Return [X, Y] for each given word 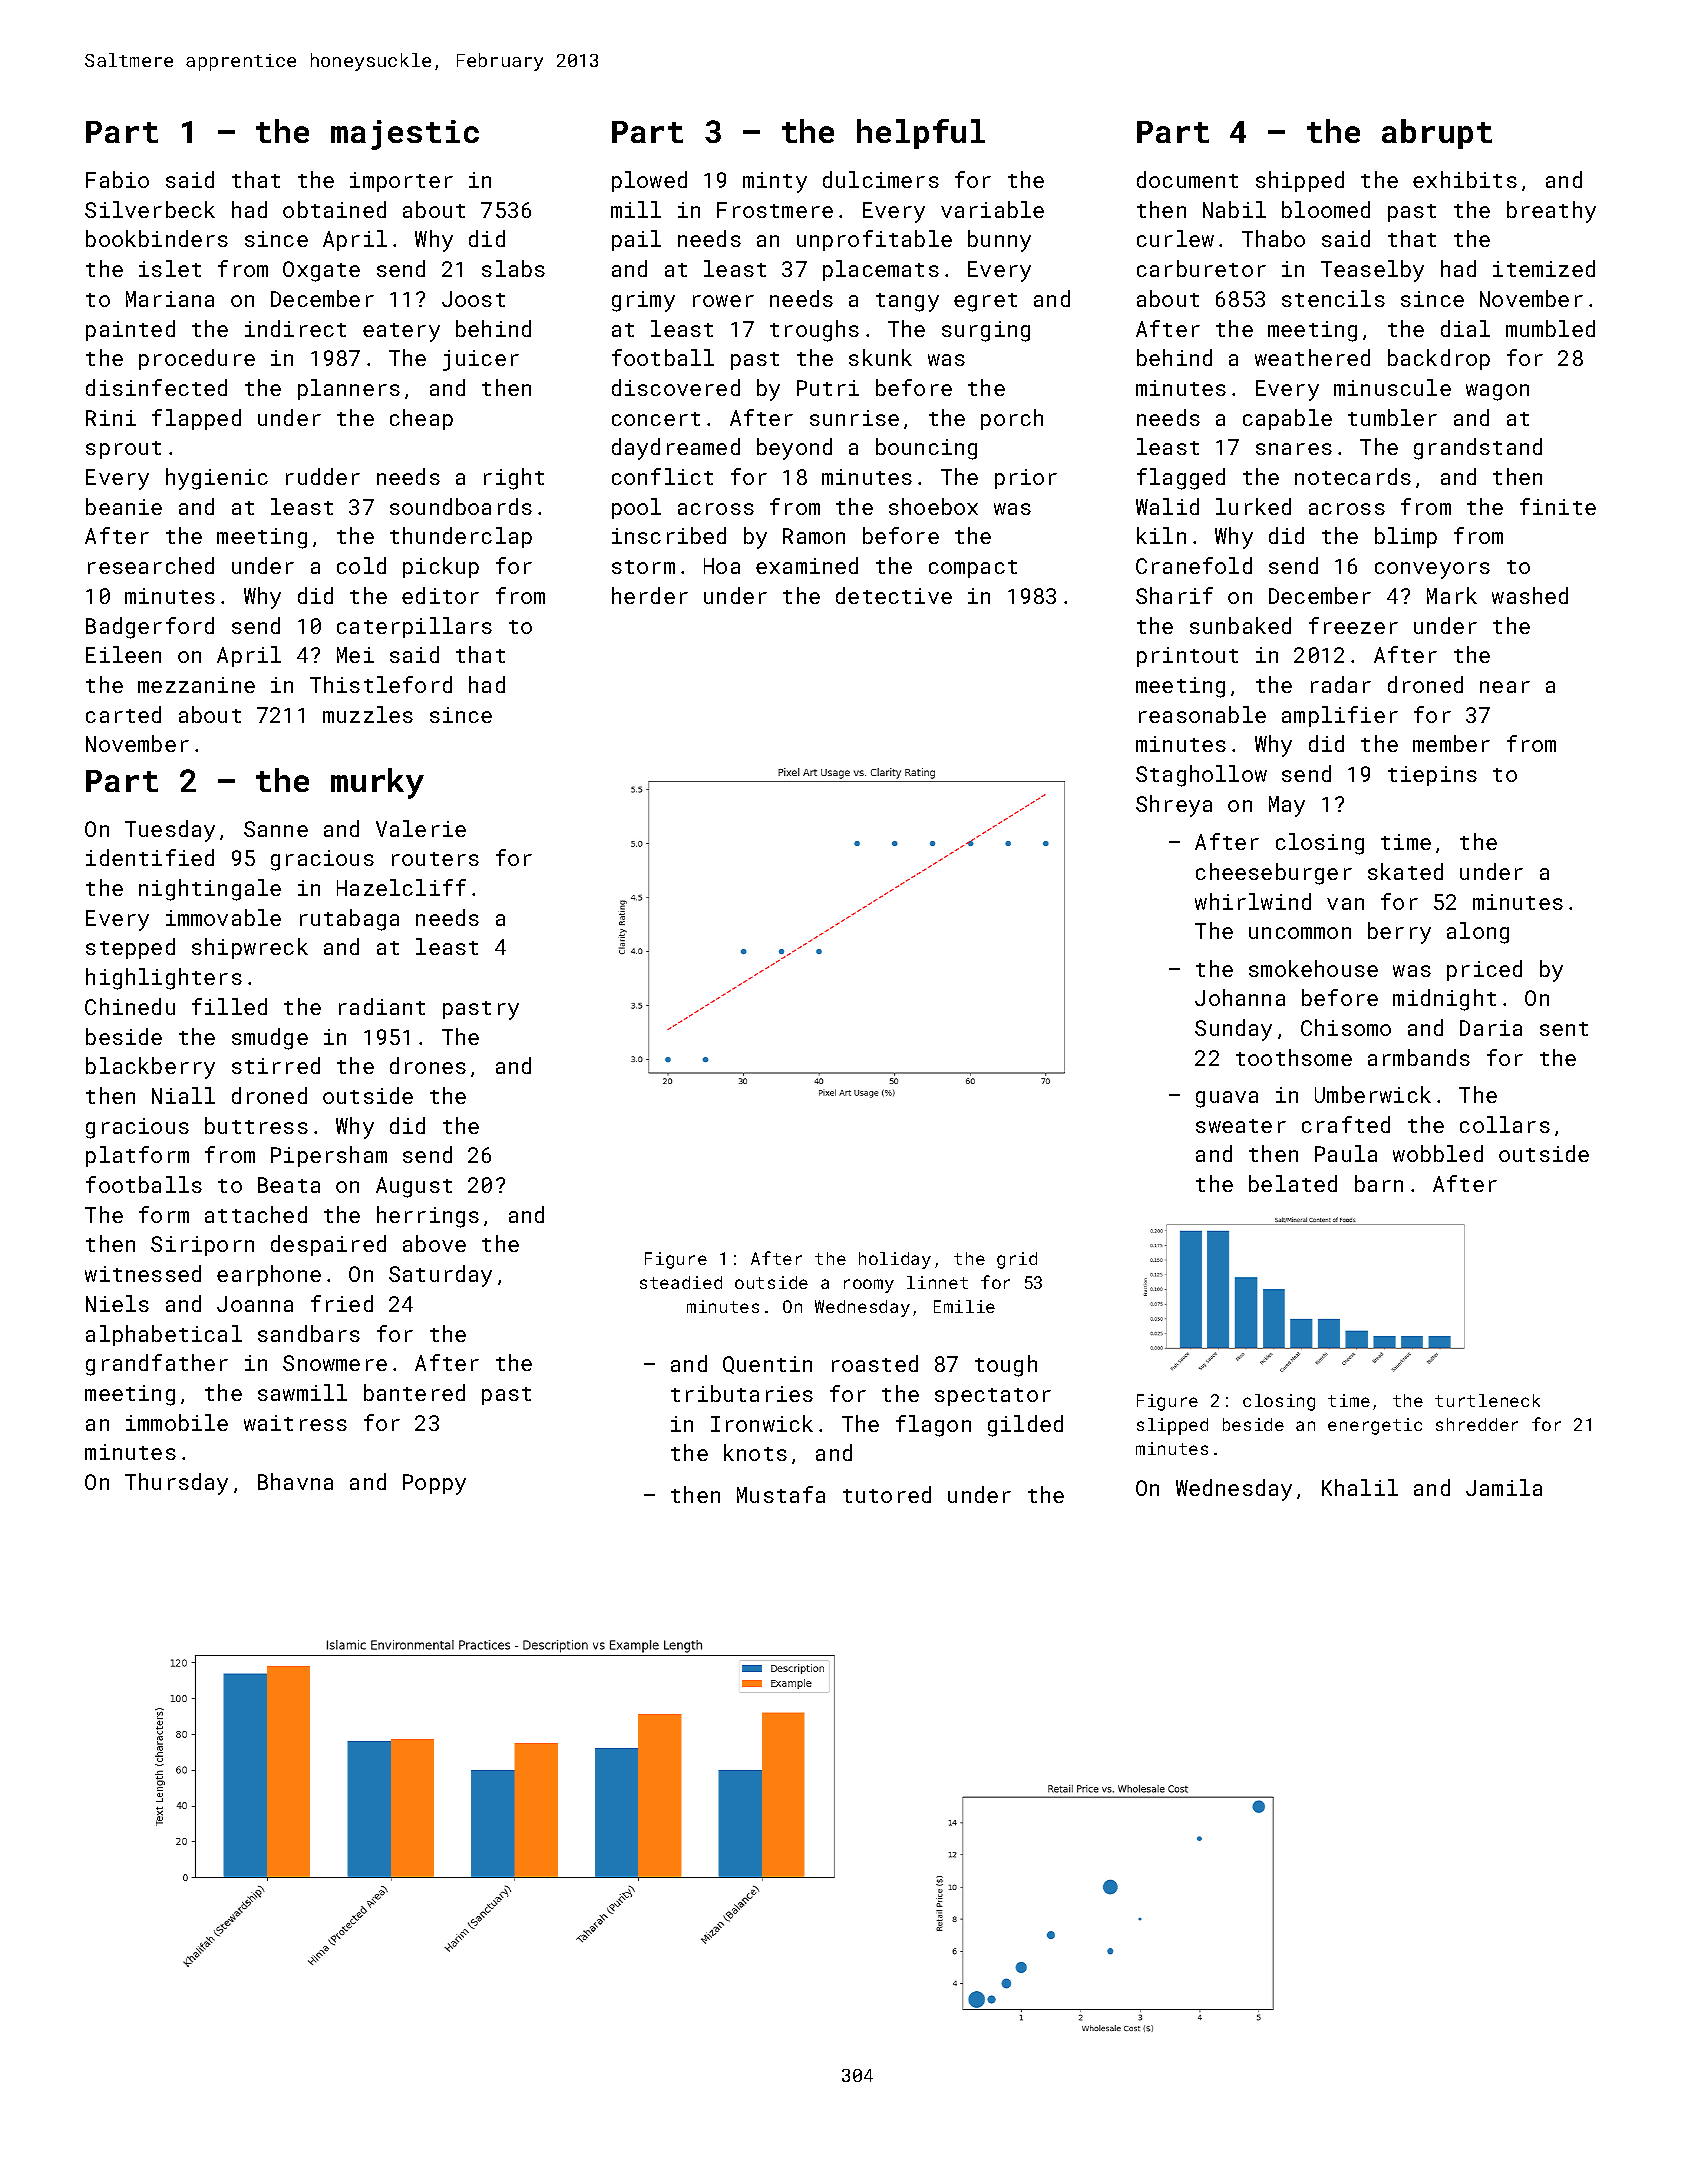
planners [349, 389]
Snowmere [335, 1363]
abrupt [1437, 134]
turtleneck [1487, 1400]
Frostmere [775, 210]
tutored [887, 1494]
